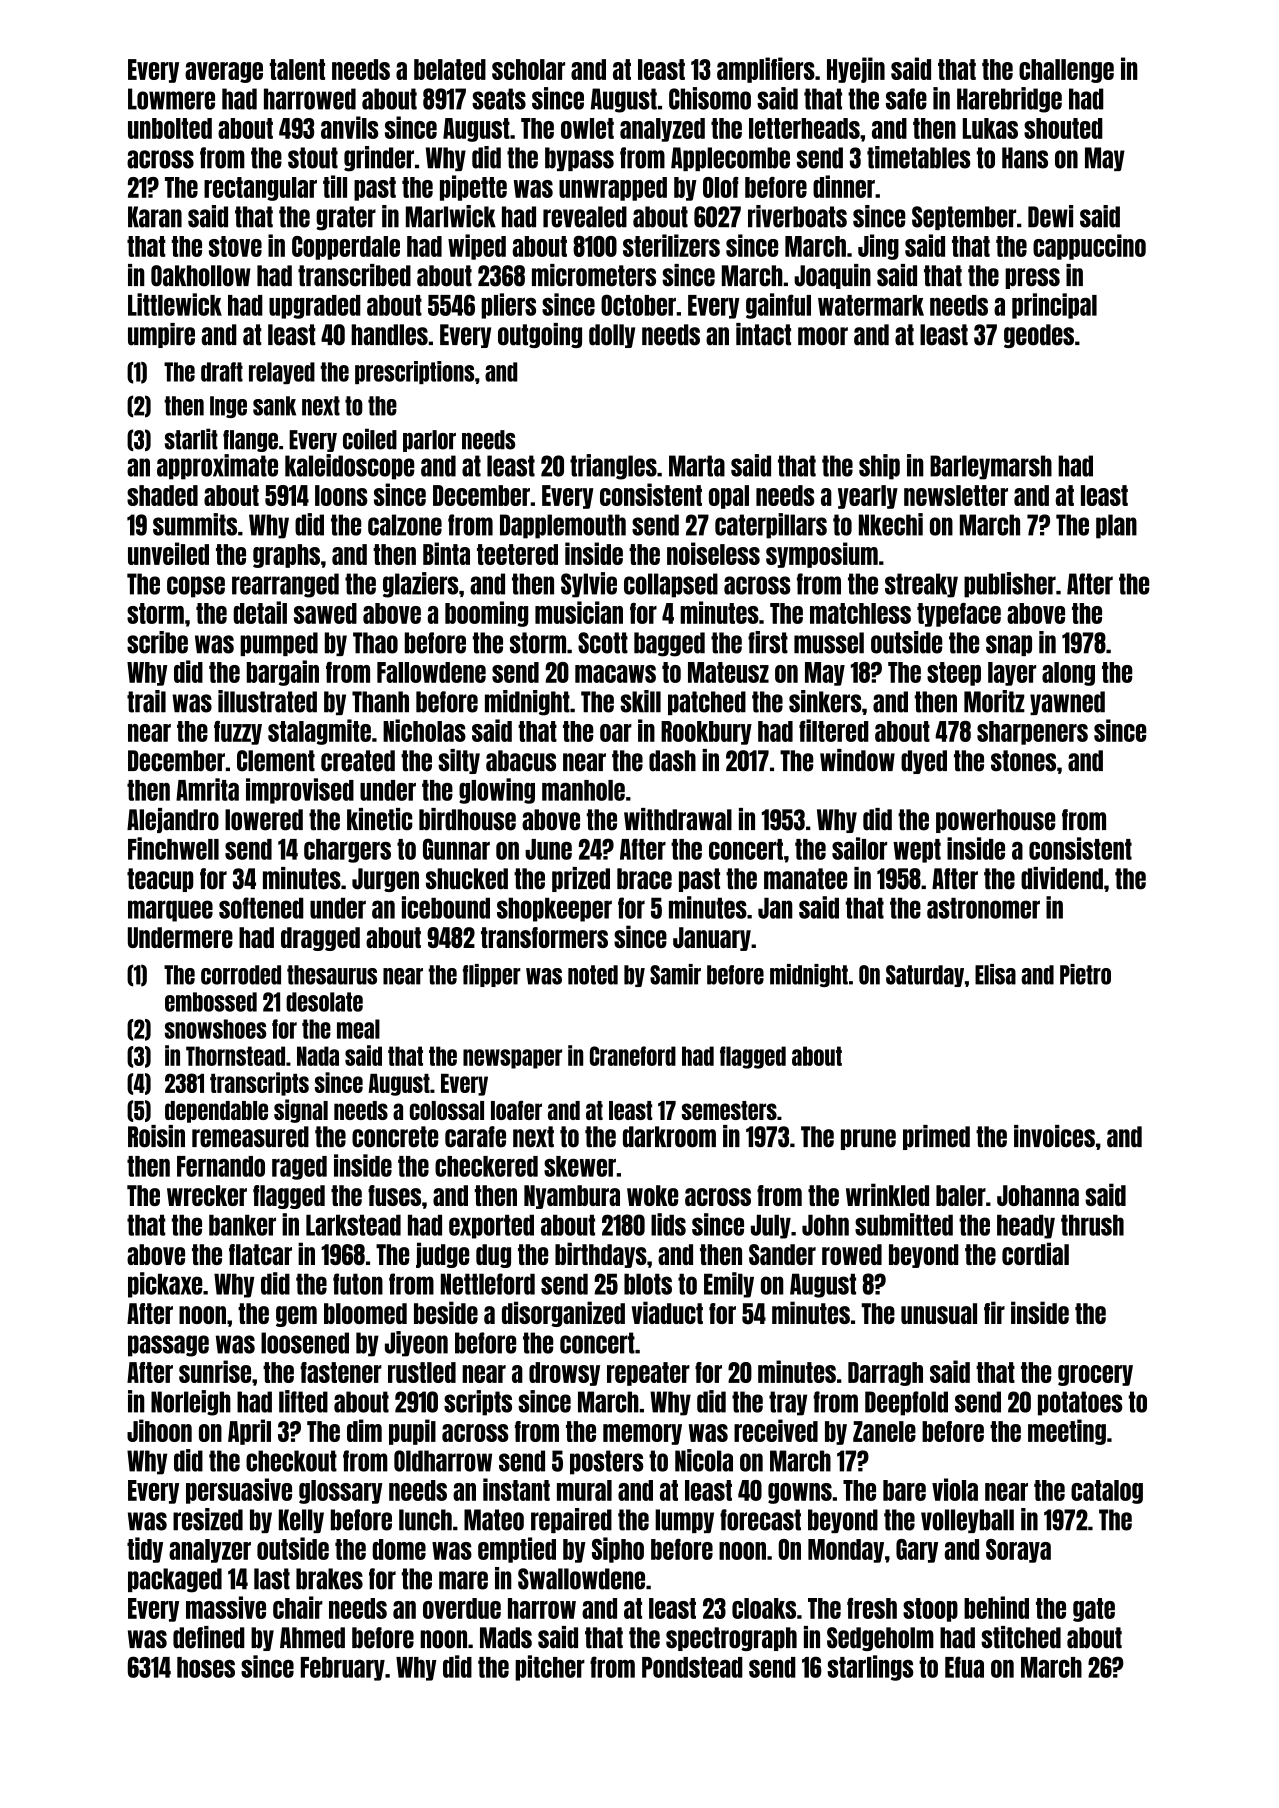 Image resolution: width=1279 pixels, height=1808 pixels. I want to click on Gary, so click(917, 1551).
